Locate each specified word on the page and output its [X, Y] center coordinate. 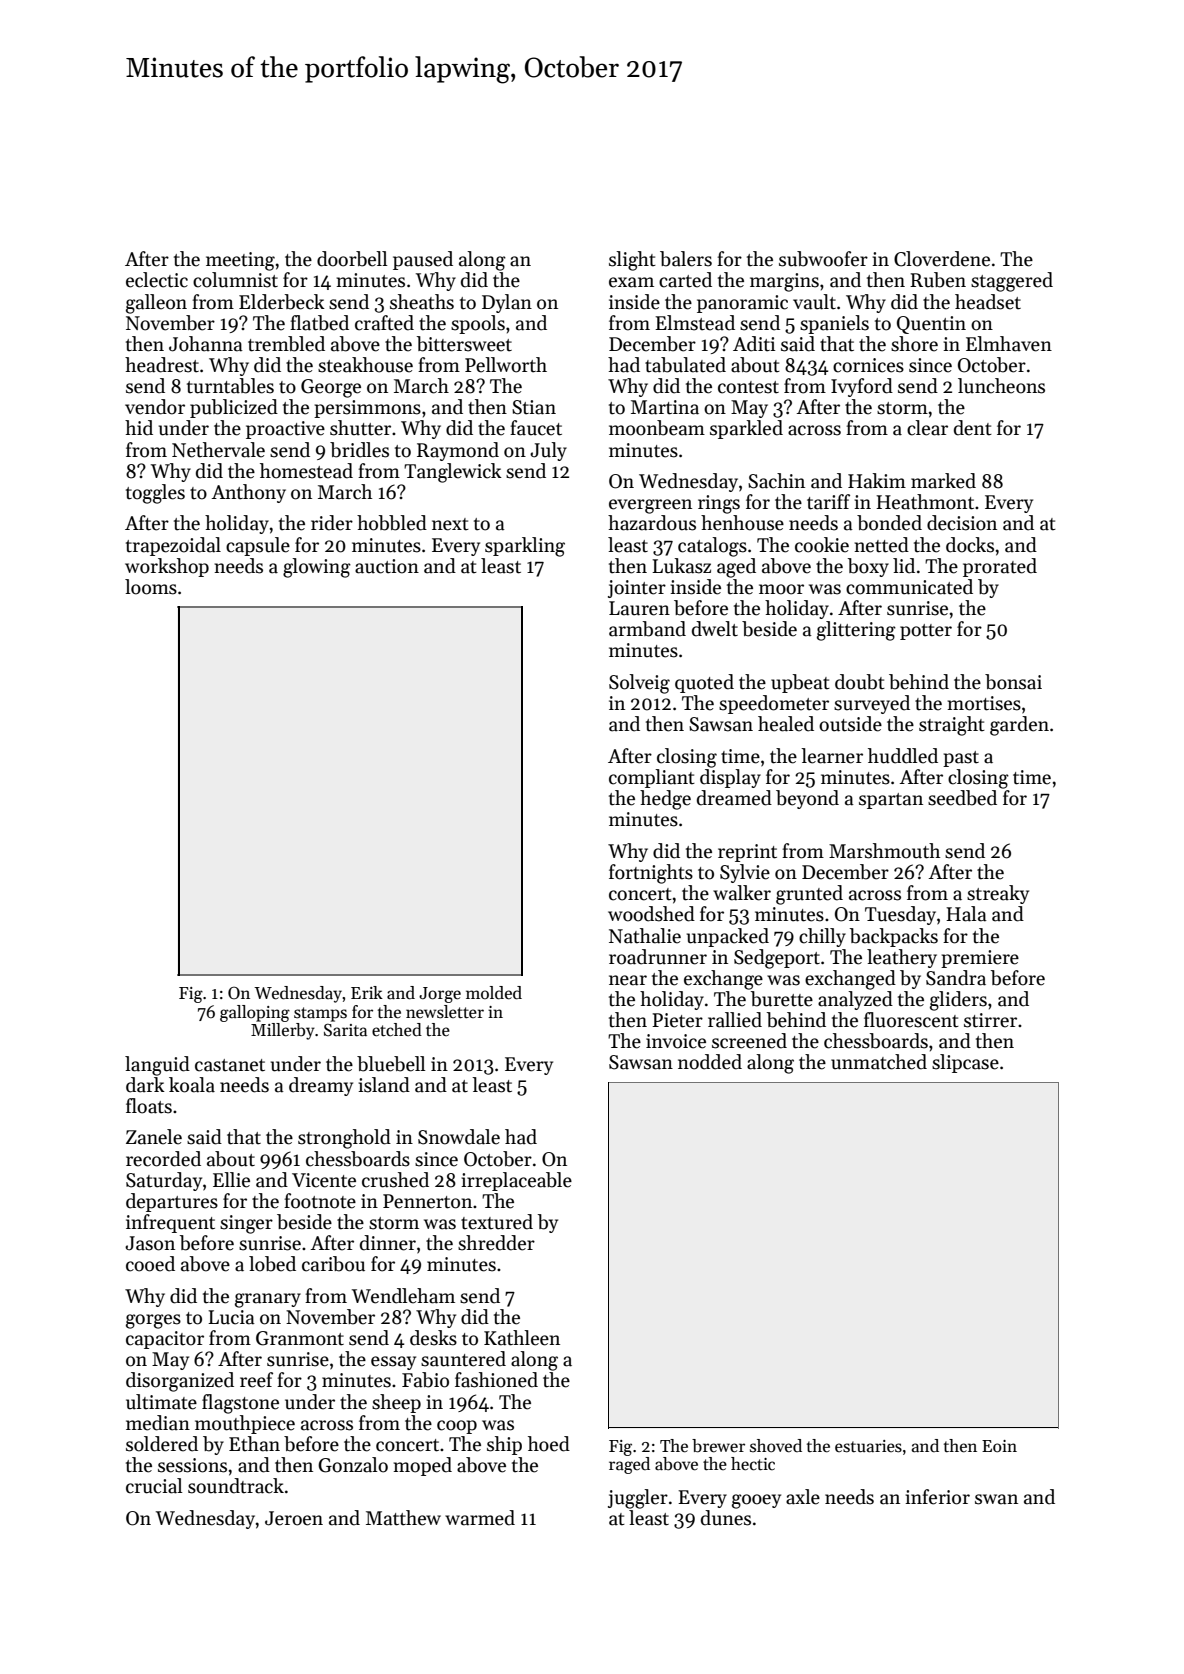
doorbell [352, 259]
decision [962, 523]
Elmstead [695, 323]
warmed [480, 1518]
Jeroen [294, 1518]
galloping [255, 1013]
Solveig [639, 684]
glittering [856, 631]
